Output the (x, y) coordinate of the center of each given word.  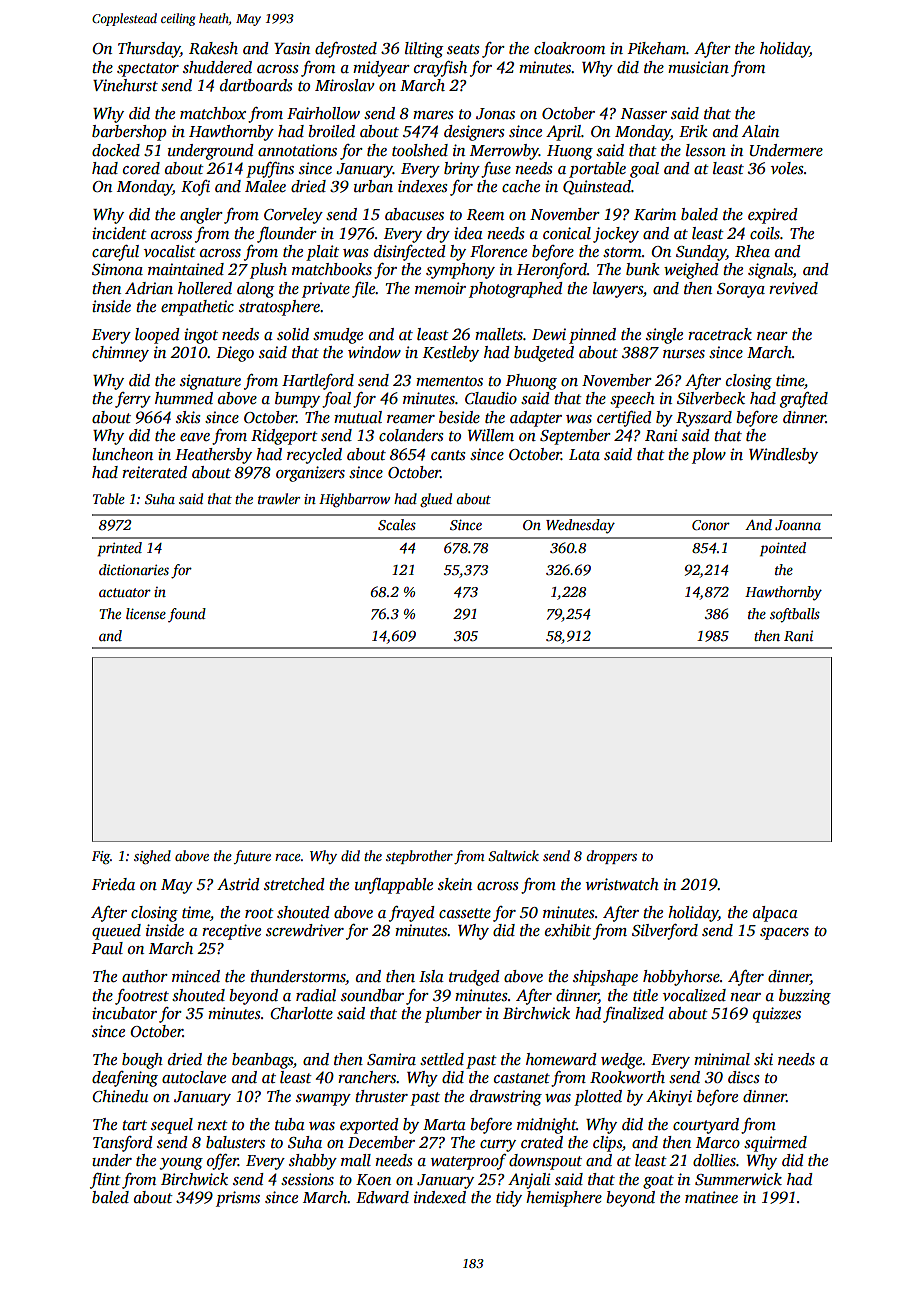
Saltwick (513, 855)
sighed (152, 857)
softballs (795, 615)
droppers (611, 857)
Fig (101, 857)
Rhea (752, 251)
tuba (290, 1124)
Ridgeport (284, 437)
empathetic (197, 308)
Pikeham (657, 48)
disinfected (410, 253)
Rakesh (213, 48)
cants (448, 455)
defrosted (346, 50)
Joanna (798, 525)
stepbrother (419, 857)
